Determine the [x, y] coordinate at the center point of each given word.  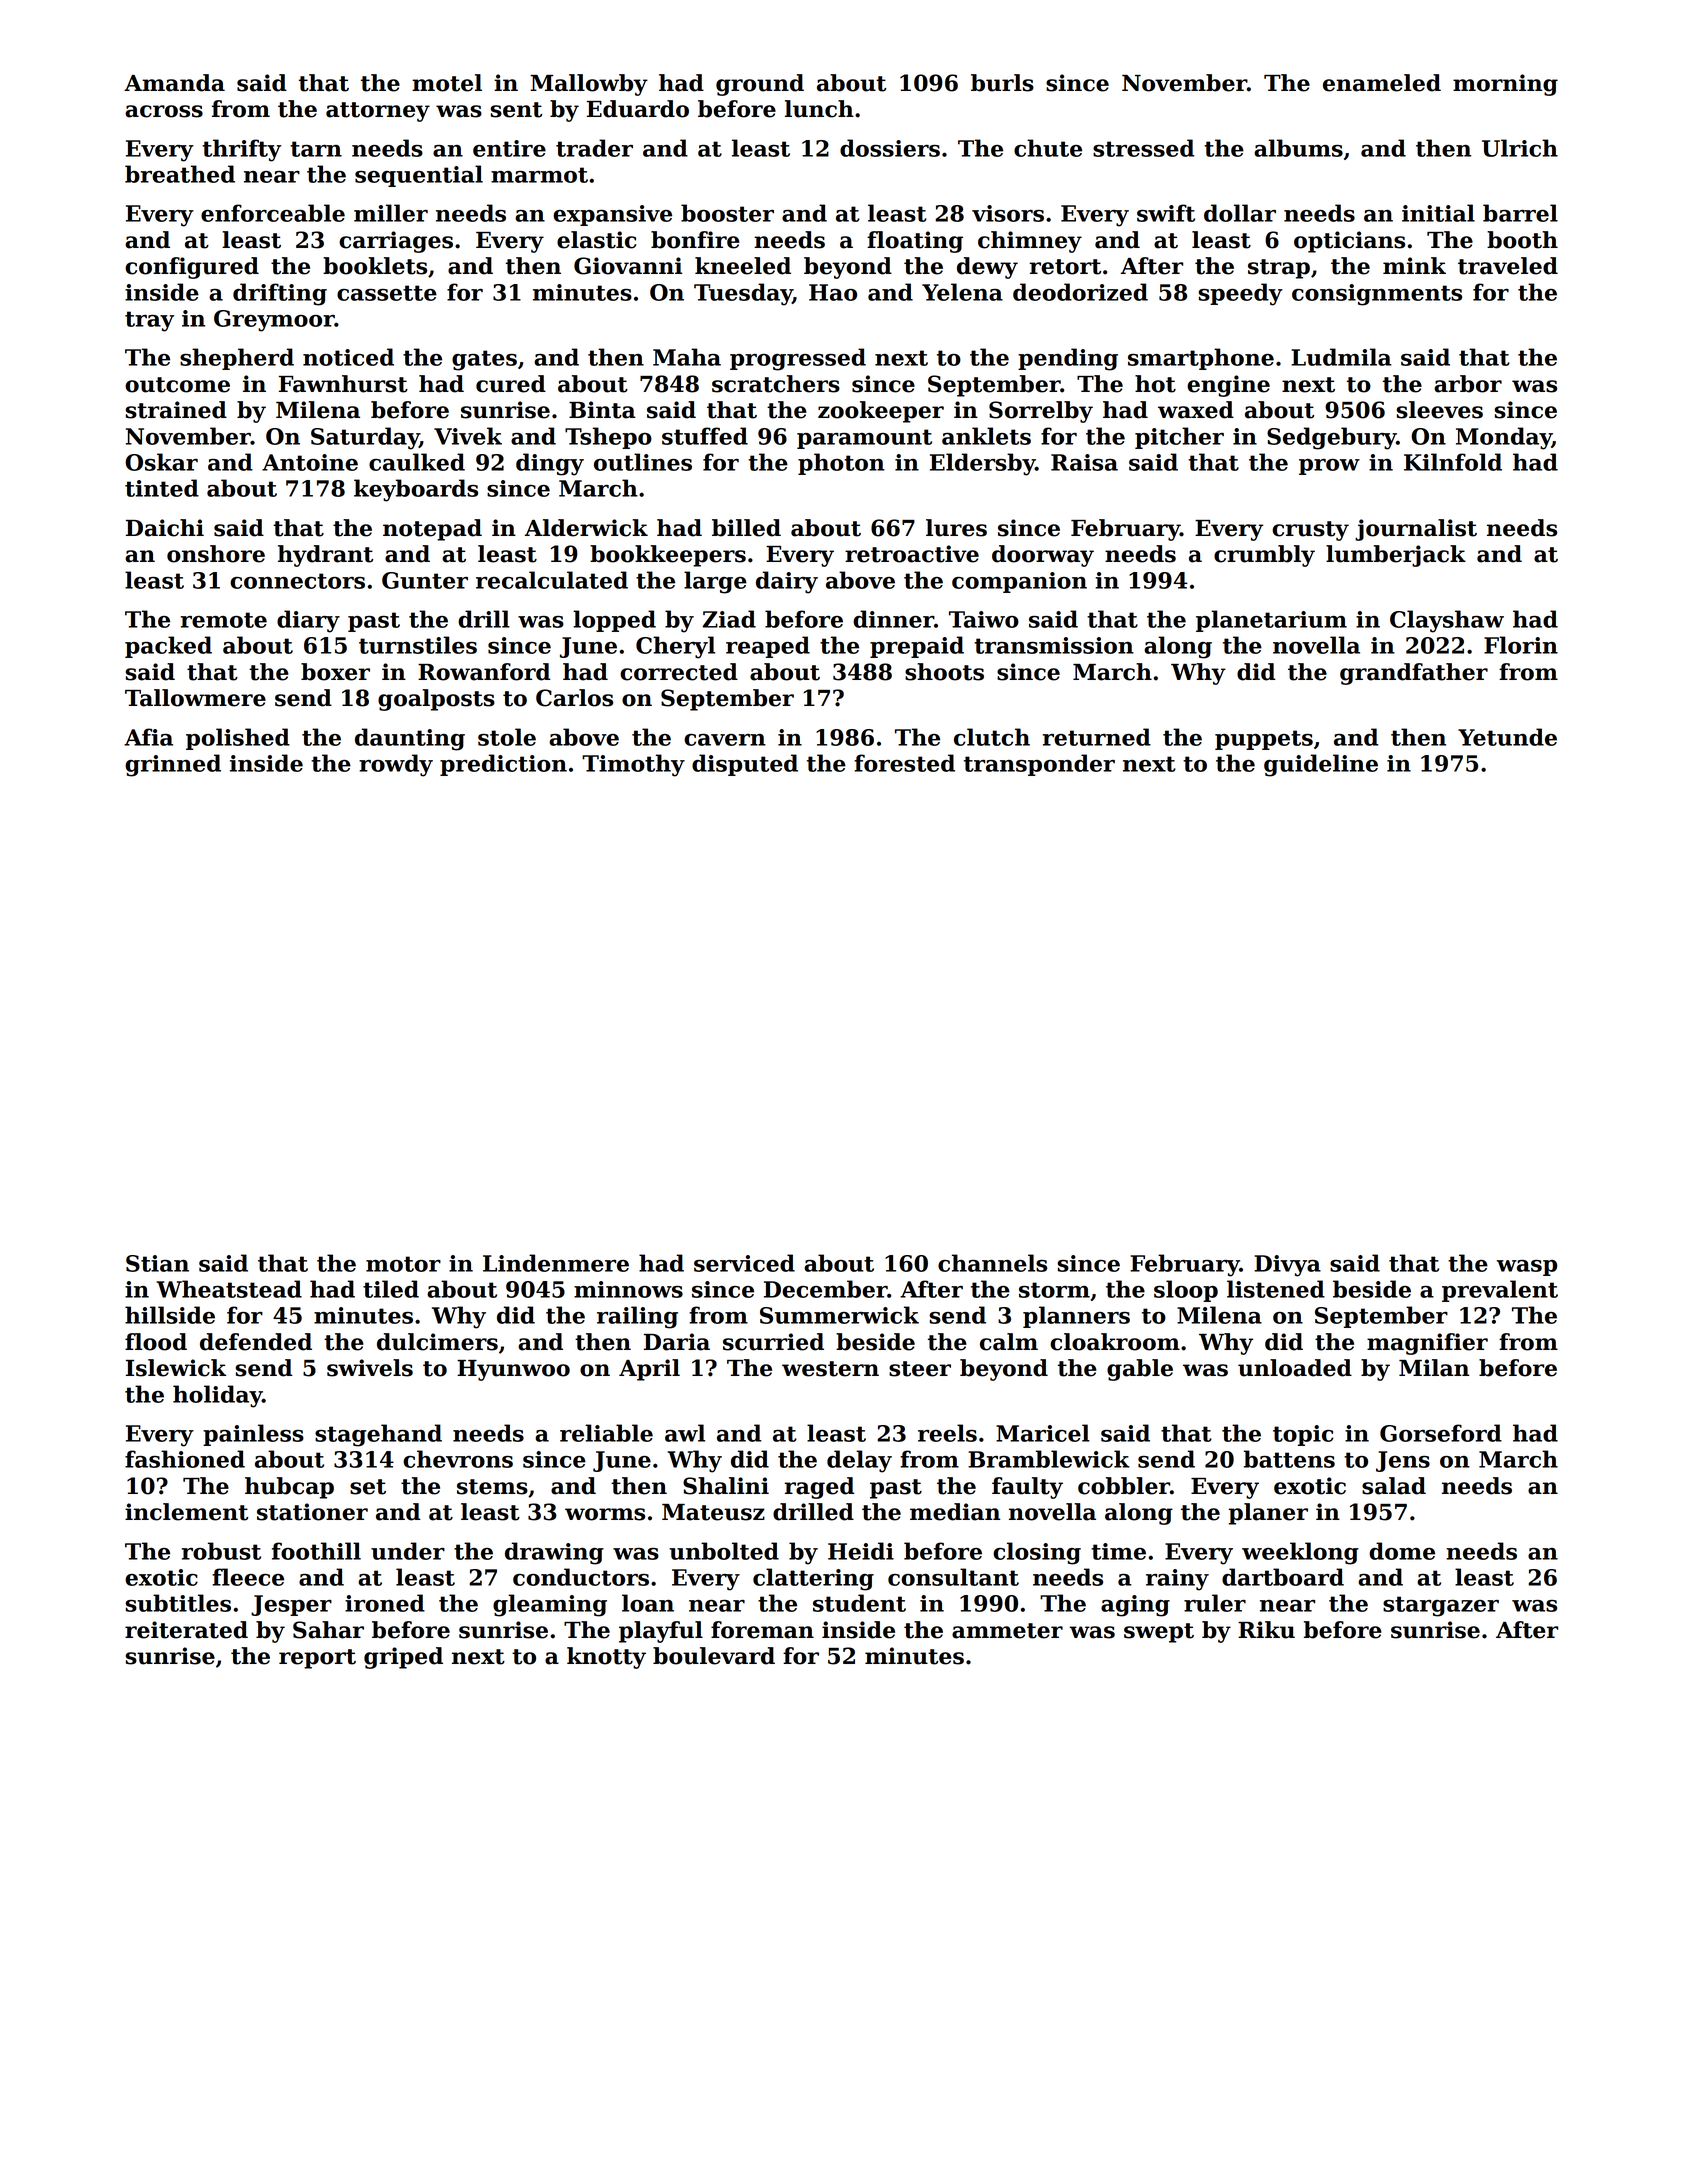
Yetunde [1507, 737]
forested [904, 763]
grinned [173, 765]
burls [1002, 83]
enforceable [273, 213]
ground [760, 85]
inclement [186, 1512]
